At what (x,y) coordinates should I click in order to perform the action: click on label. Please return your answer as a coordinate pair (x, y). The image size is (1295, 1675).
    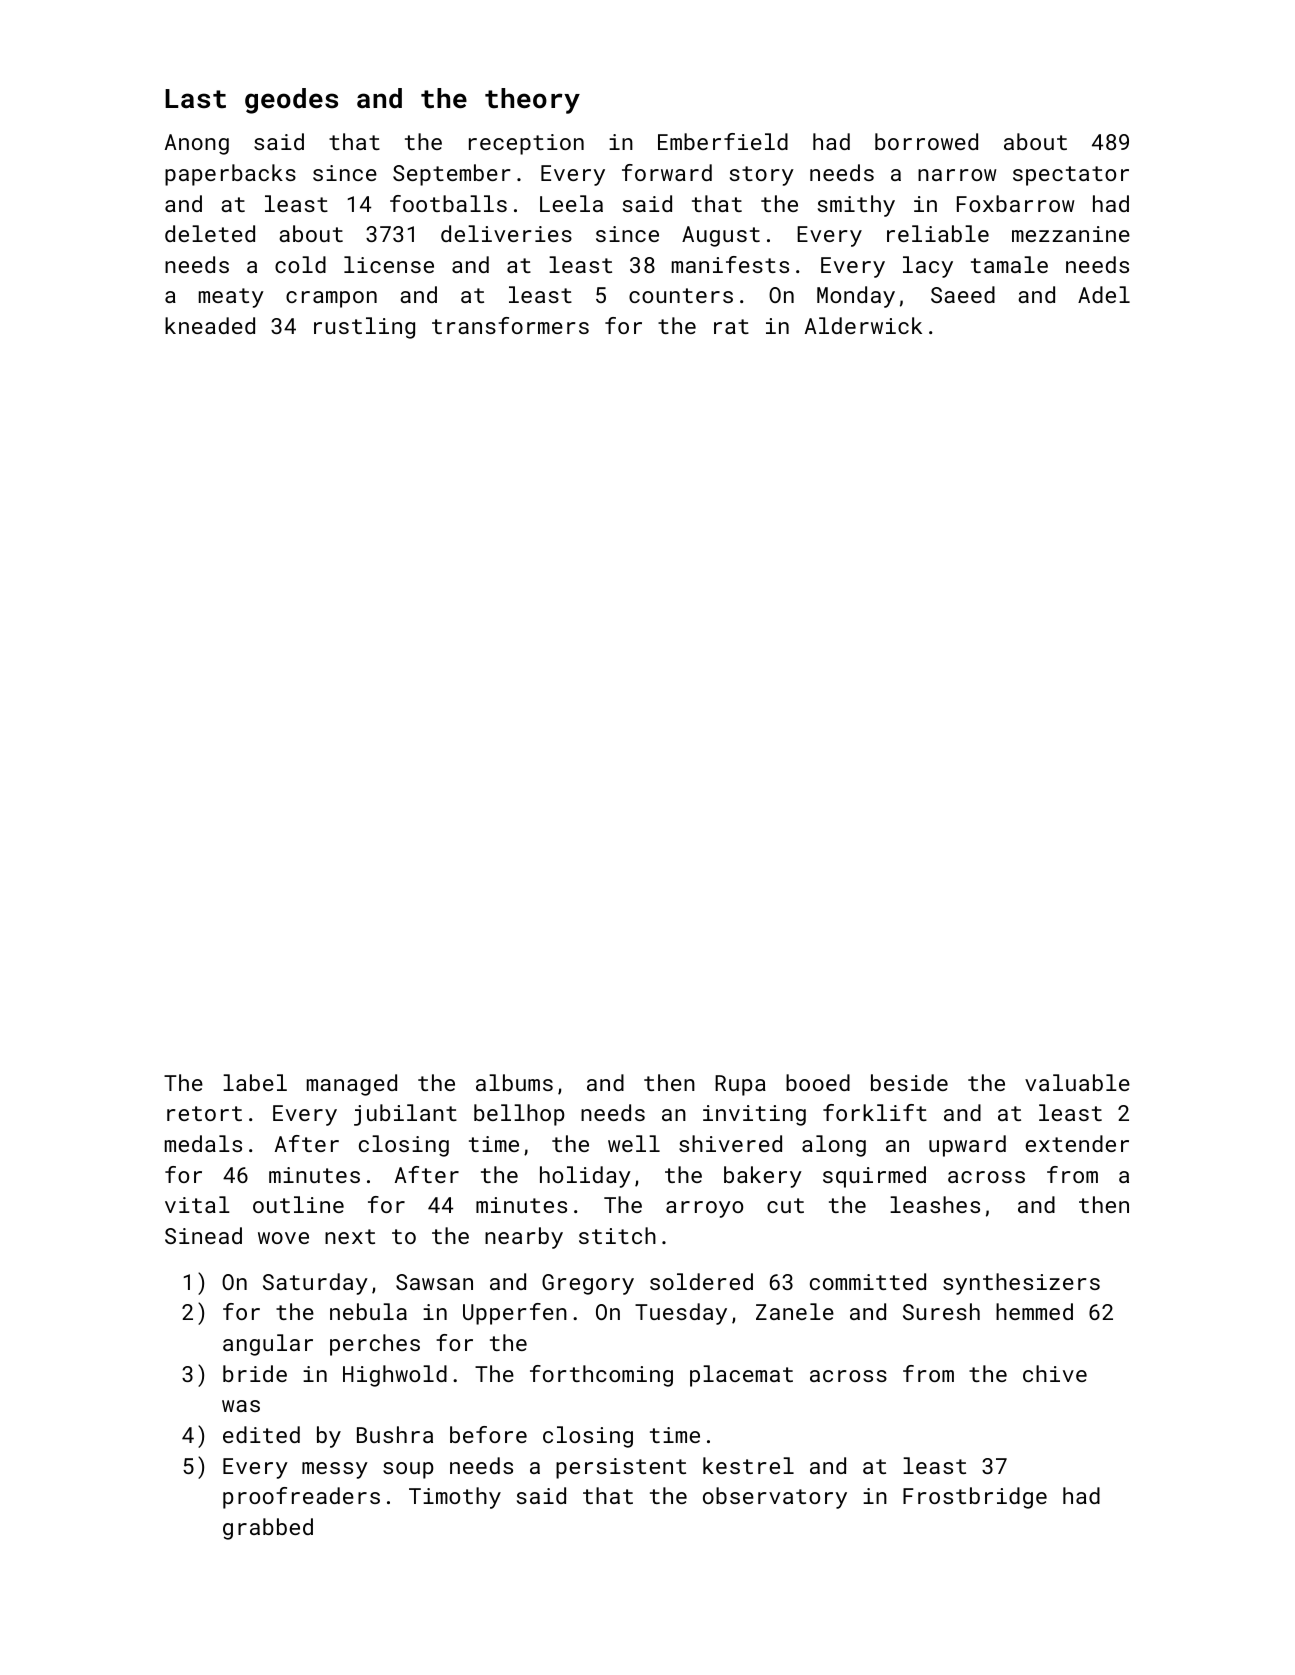
    Looking at the image, I should click on (255, 1082).
